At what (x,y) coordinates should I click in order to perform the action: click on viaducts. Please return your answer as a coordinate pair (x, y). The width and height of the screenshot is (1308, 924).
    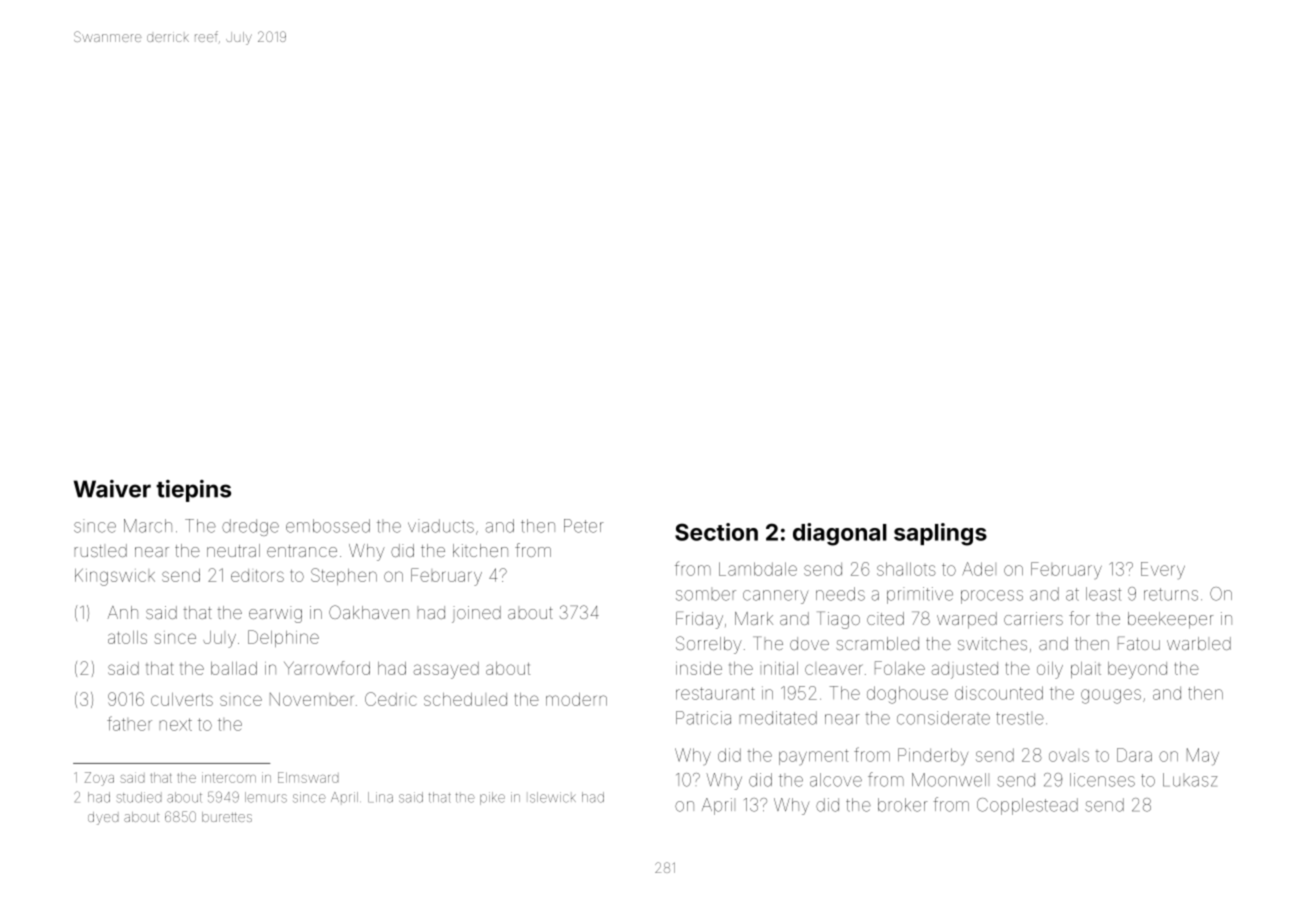
    Looking at the image, I should click on (441, 526).
